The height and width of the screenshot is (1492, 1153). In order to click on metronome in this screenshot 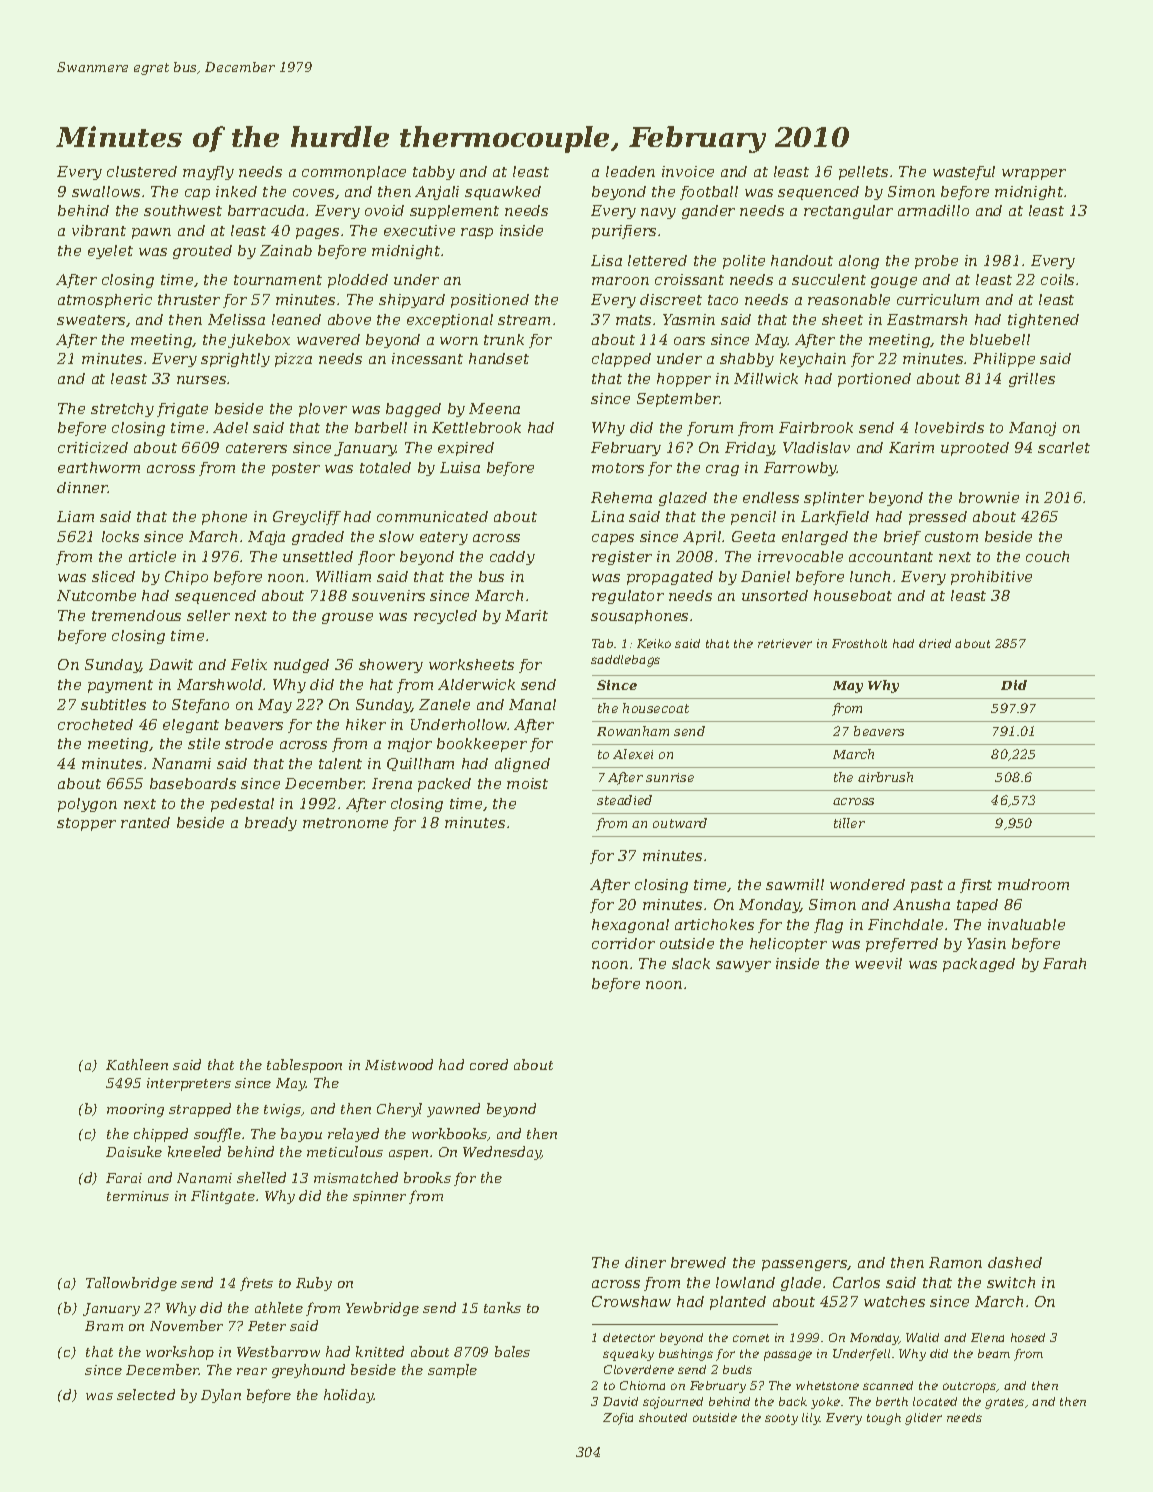, I will do `click(345, 823)`.
